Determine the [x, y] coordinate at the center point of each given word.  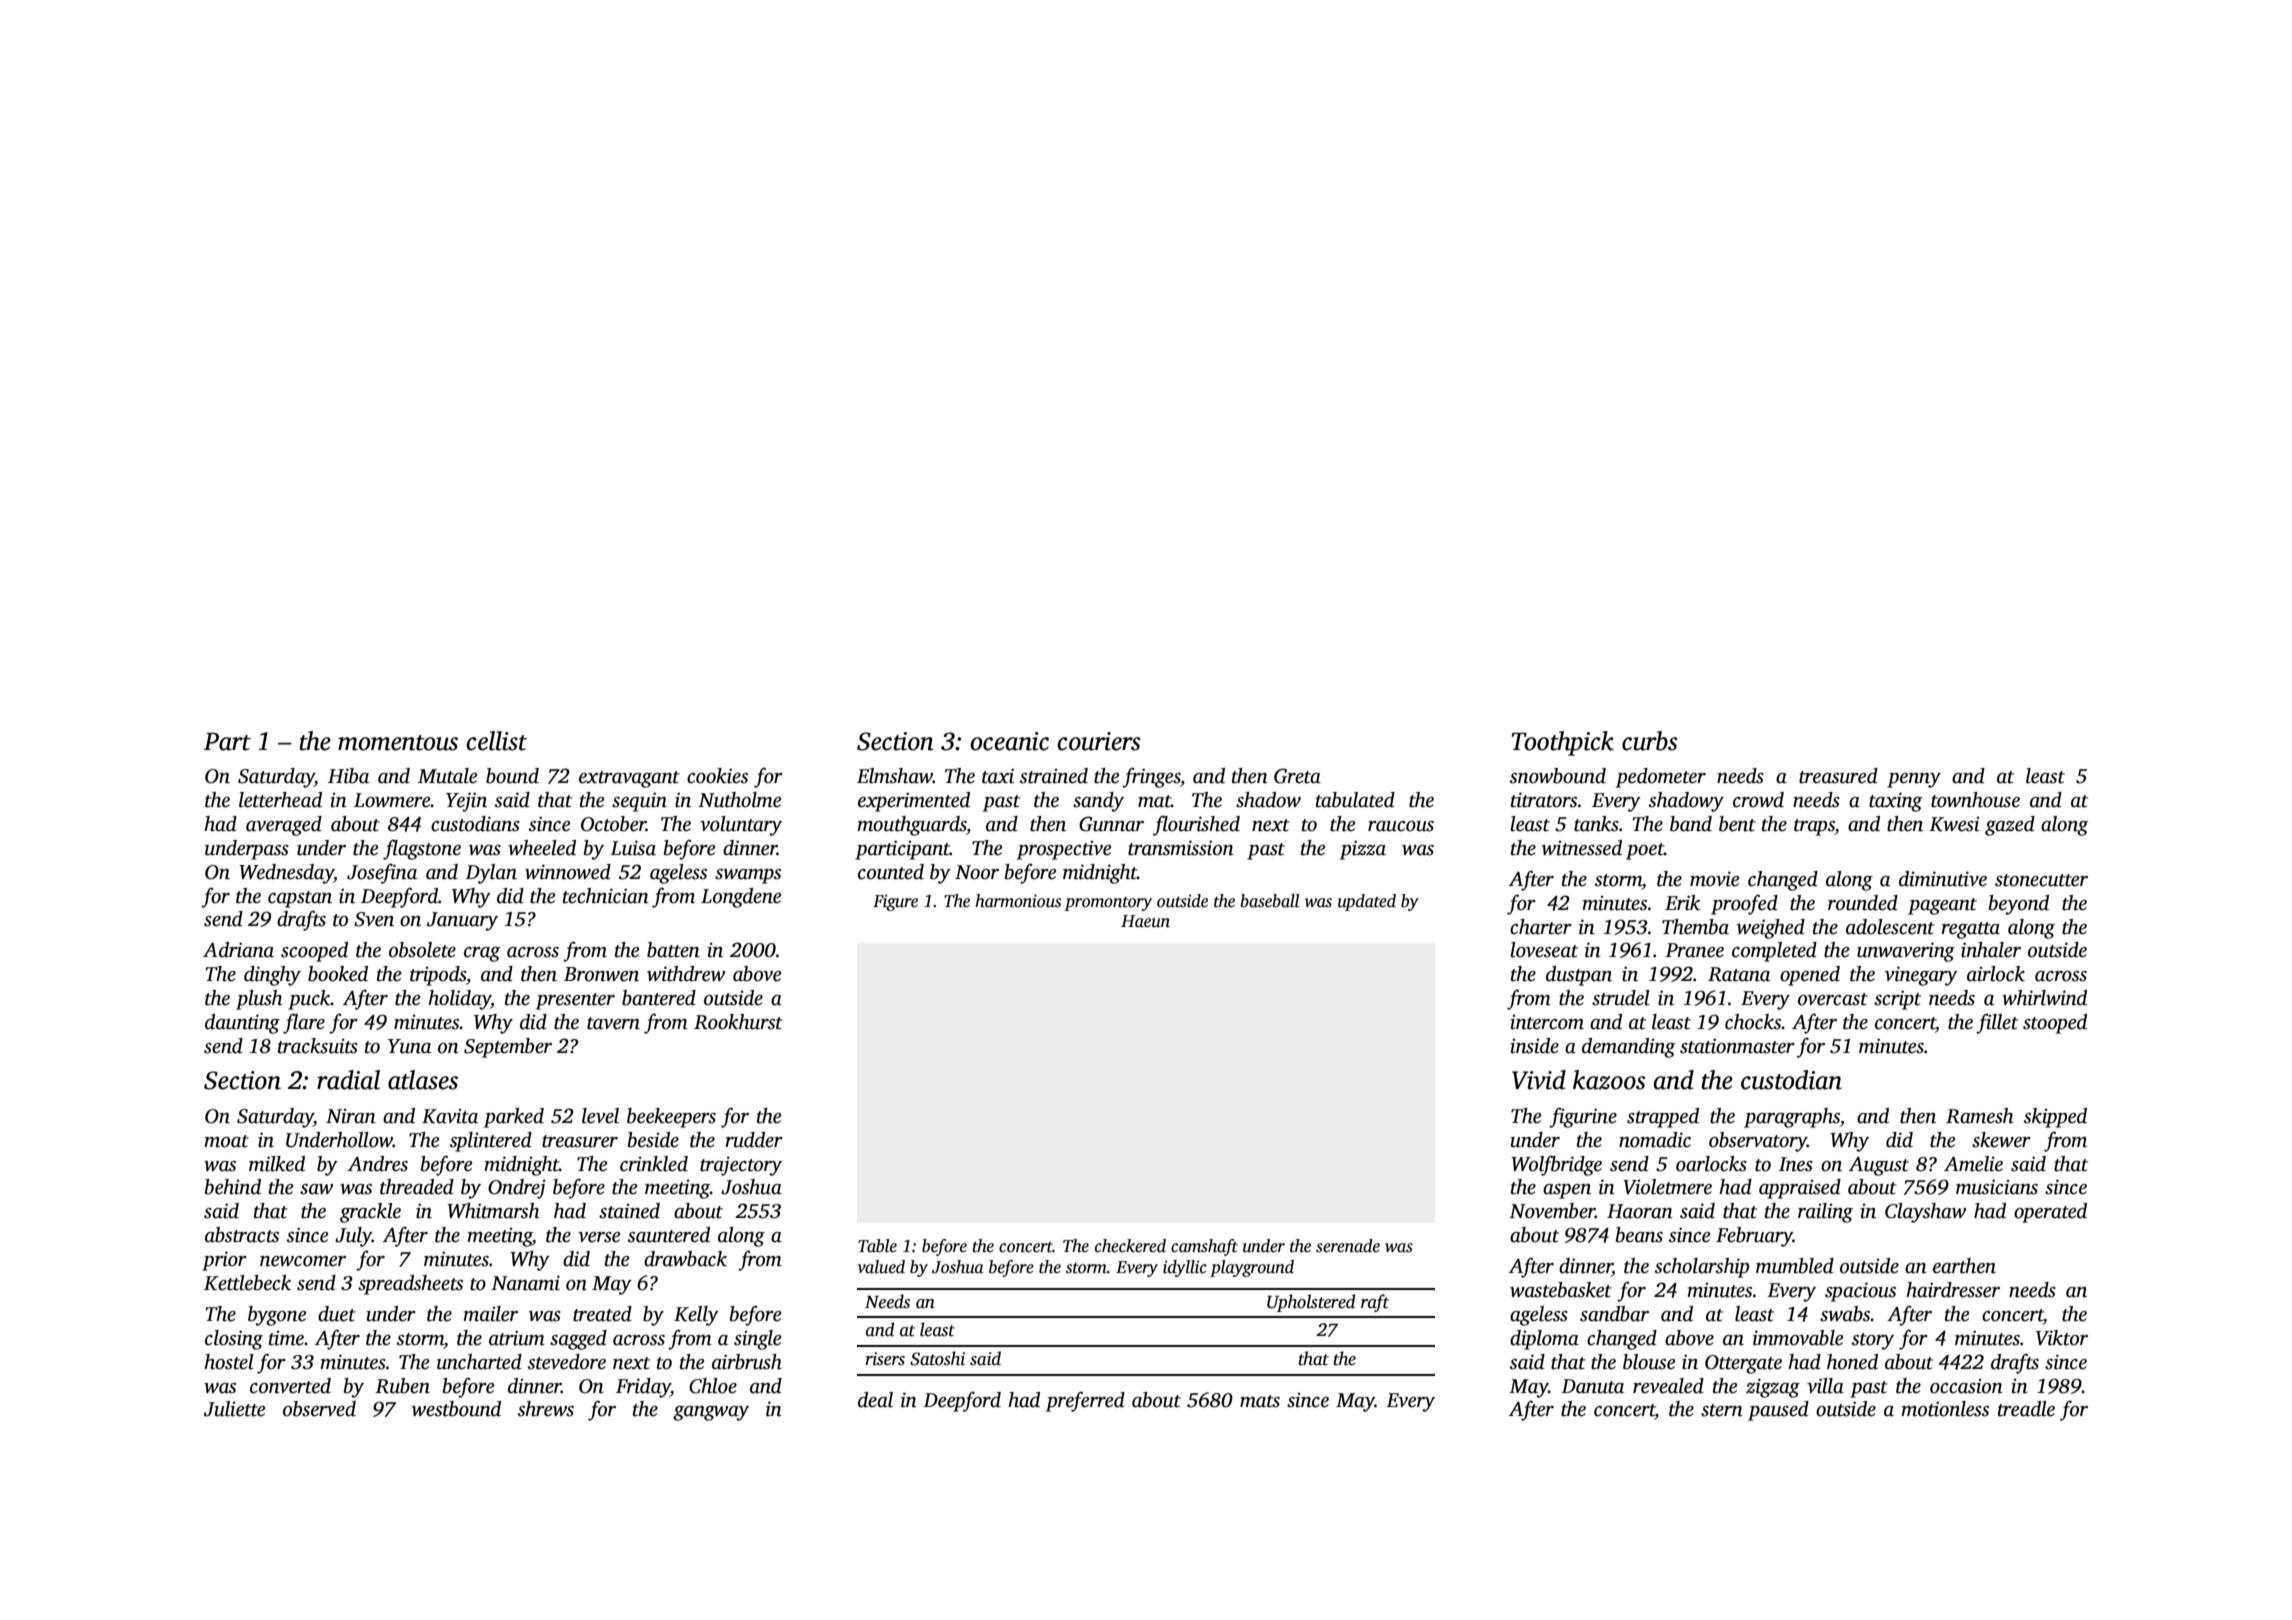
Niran [351, 1116]
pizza [1363, 850]
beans [1639, 1235]
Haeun [1145, 921]
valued [881, 1267]
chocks [1753, 1022]
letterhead [280, 800]
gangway [711, 1413]
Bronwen [601, 974]
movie [1714, 879]
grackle [370, 1213]
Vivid [1539, 1080]
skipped [2055, 1118]
